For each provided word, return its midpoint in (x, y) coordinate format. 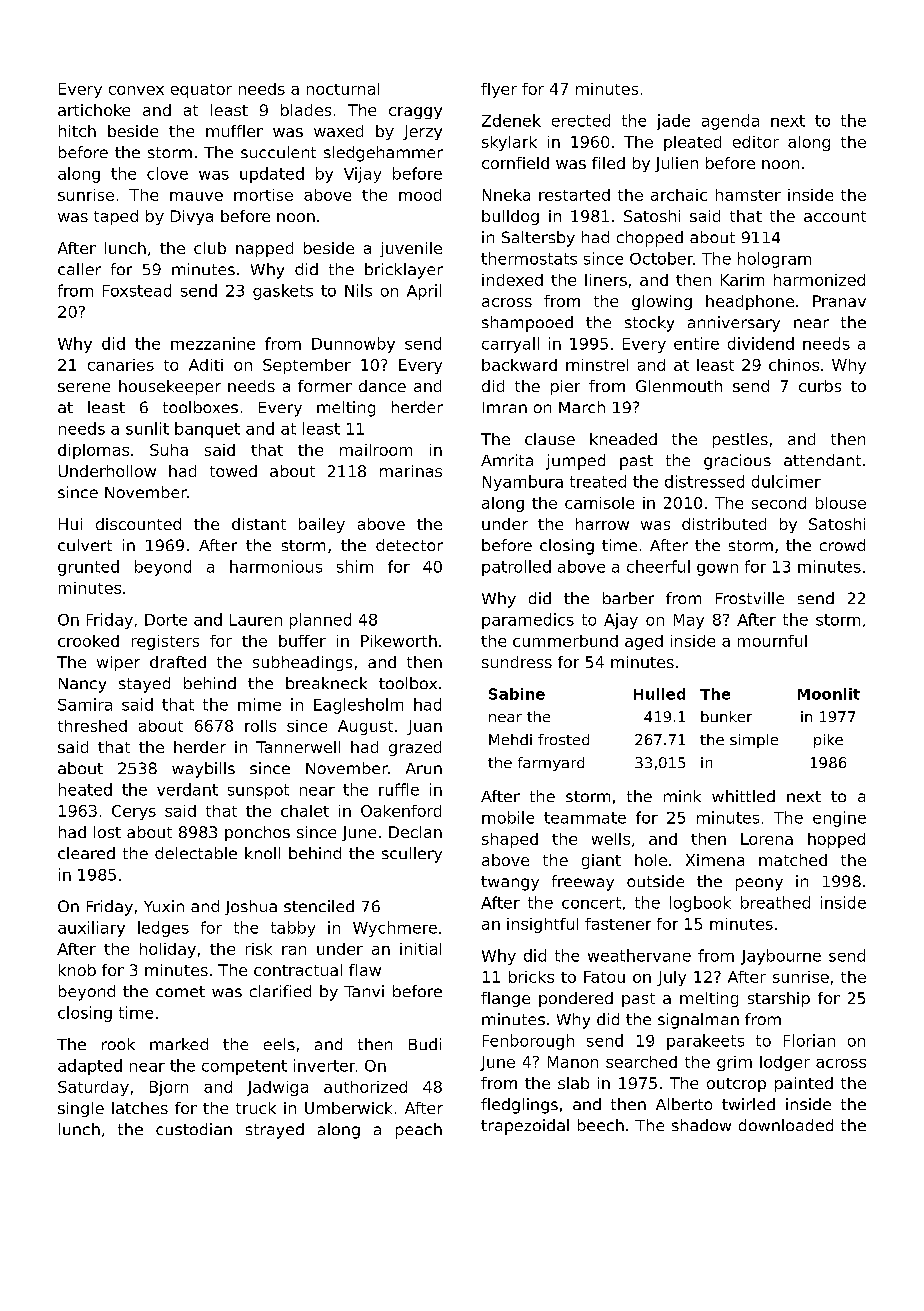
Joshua (251, 907)
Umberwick (348, 1108)
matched (793, 860)
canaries (121, 365)
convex (136, 90)
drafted (178, 662)
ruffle (399, 789)
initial (420, 949)
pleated (692, 143)
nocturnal (343, 89)
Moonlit (829, 694)
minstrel (597, 365)
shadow (701, 1125)
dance (382, 386)
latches (140, 1108)
